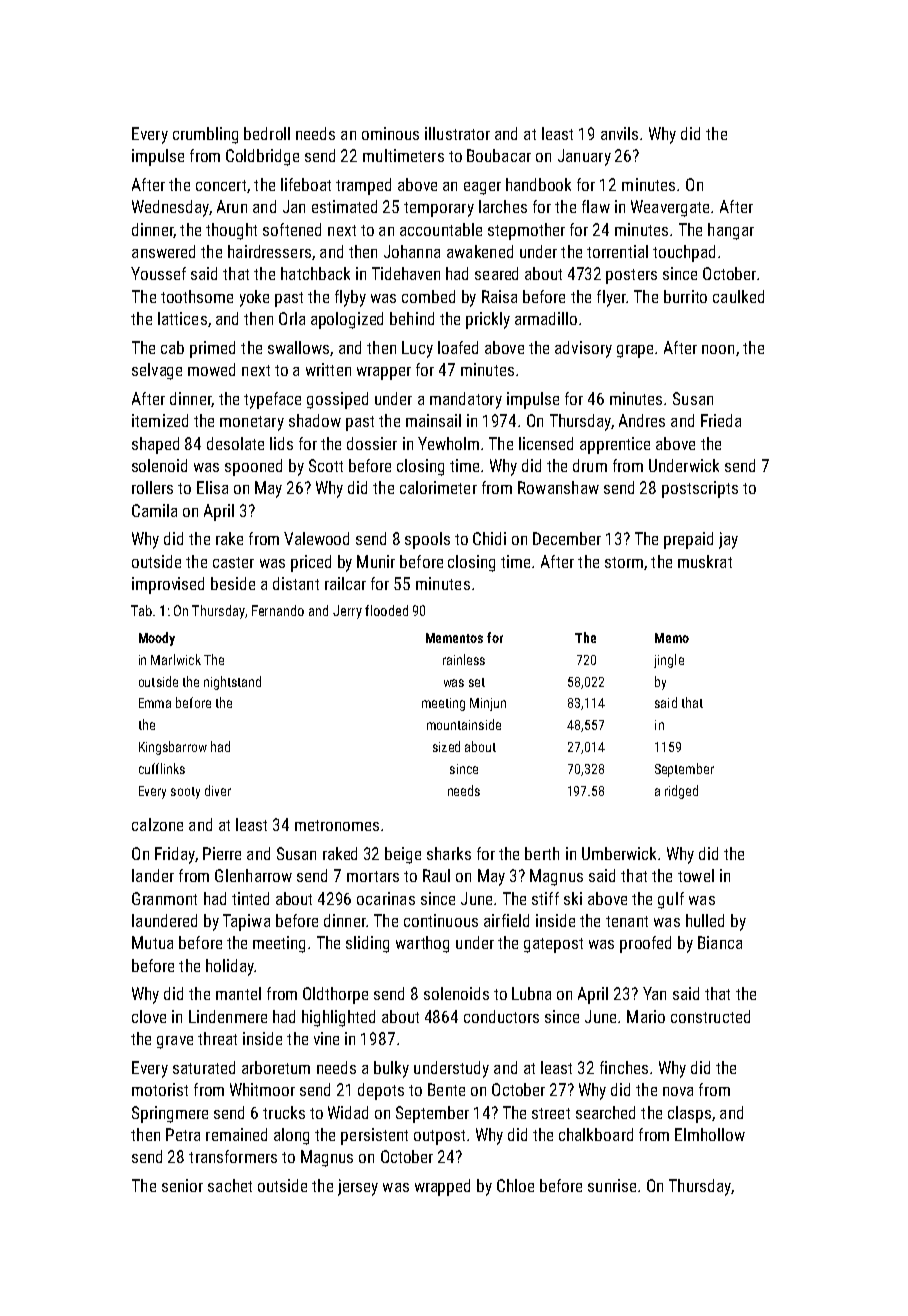 Image resolution: width=908 pixels, height=1316 pixels. Describe the element at coordinates (542, 853) in the screenshot. I see `berth` at that location.
